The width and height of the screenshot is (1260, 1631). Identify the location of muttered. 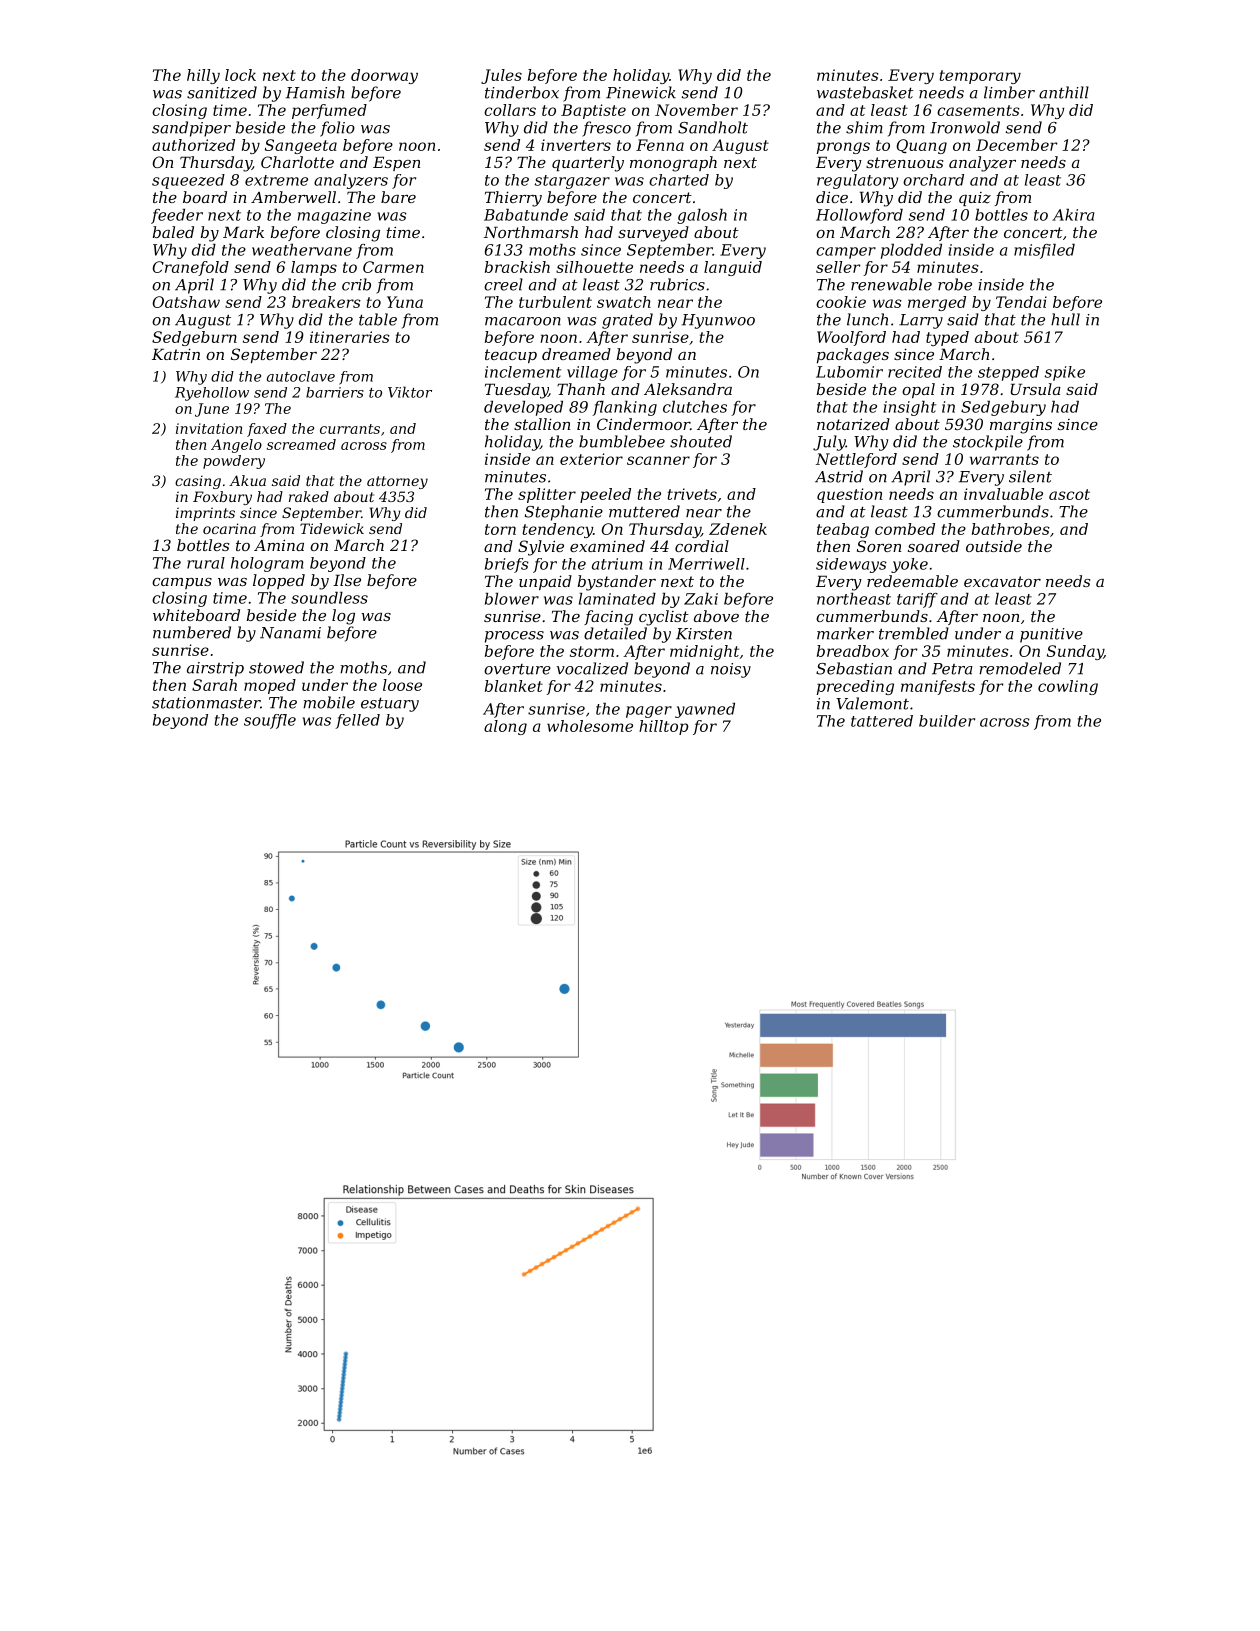
(644, 511).
